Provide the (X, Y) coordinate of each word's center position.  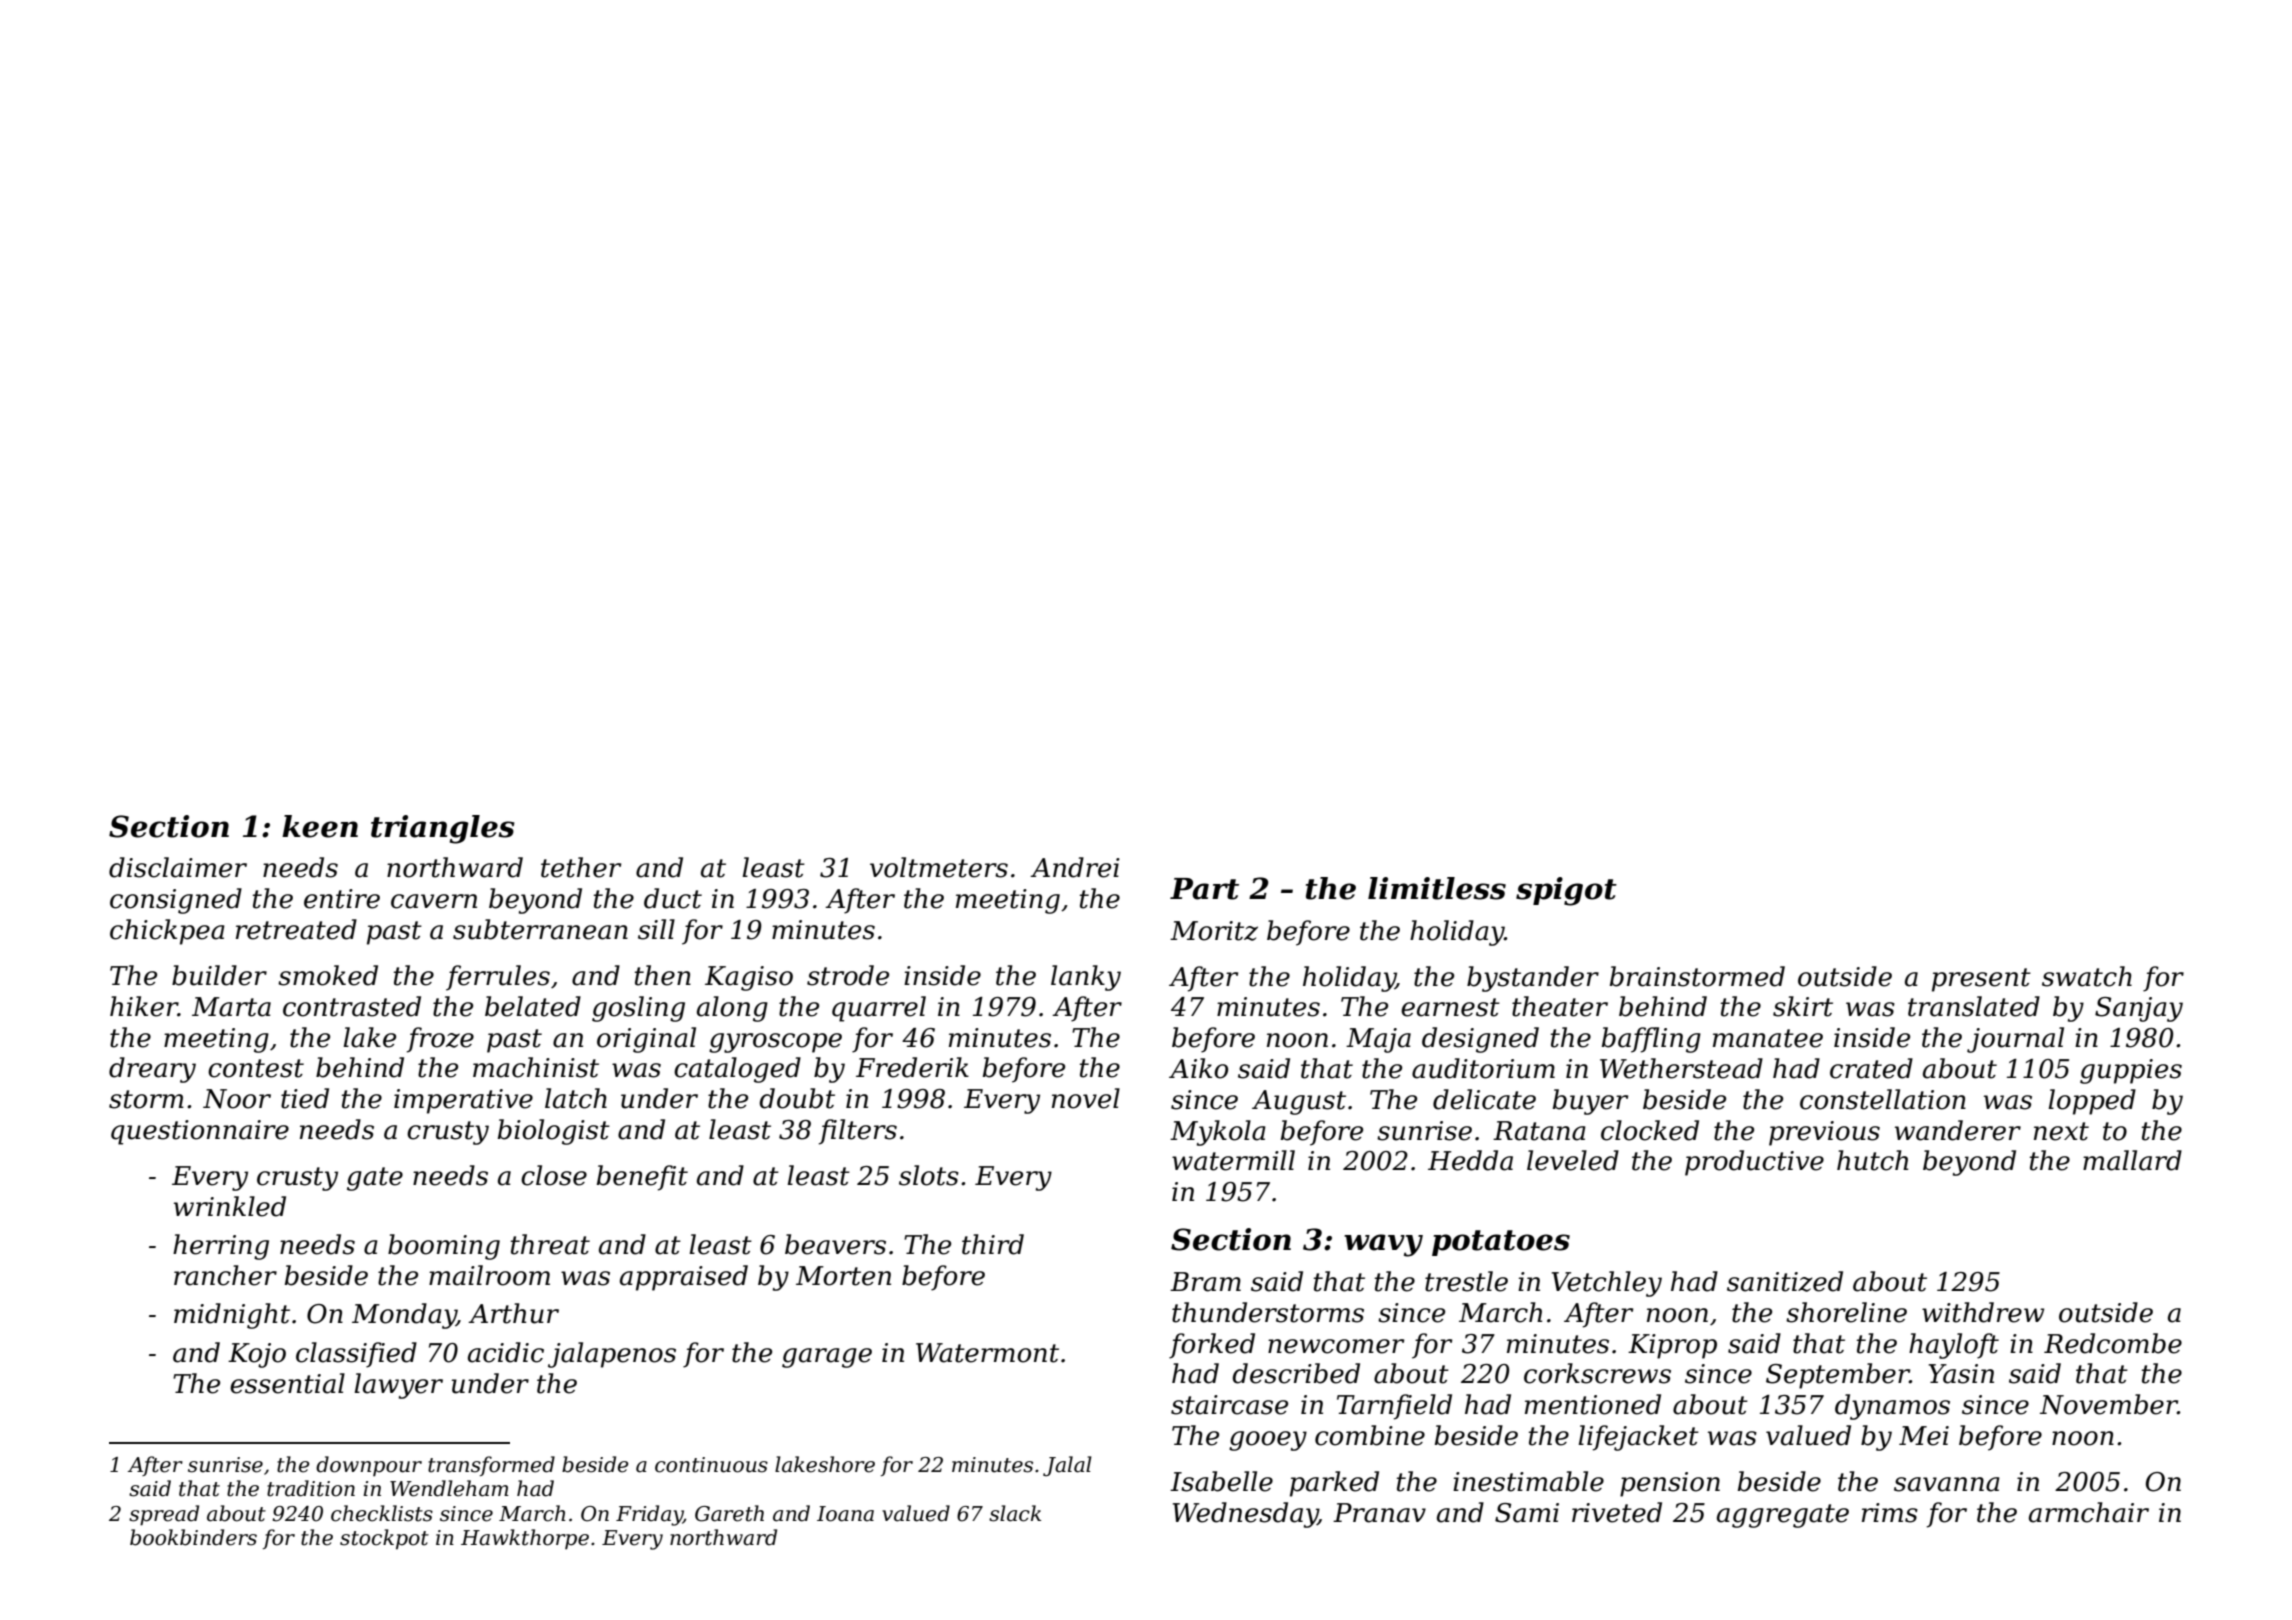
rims (1890, 1513)
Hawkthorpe (525, 1539)
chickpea (167, 932)
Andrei (1075, 867)
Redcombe (2113, 1343)
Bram (1205, 1282)
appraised (684, 1278)
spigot (1566, 891)
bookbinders (193, 1537)
